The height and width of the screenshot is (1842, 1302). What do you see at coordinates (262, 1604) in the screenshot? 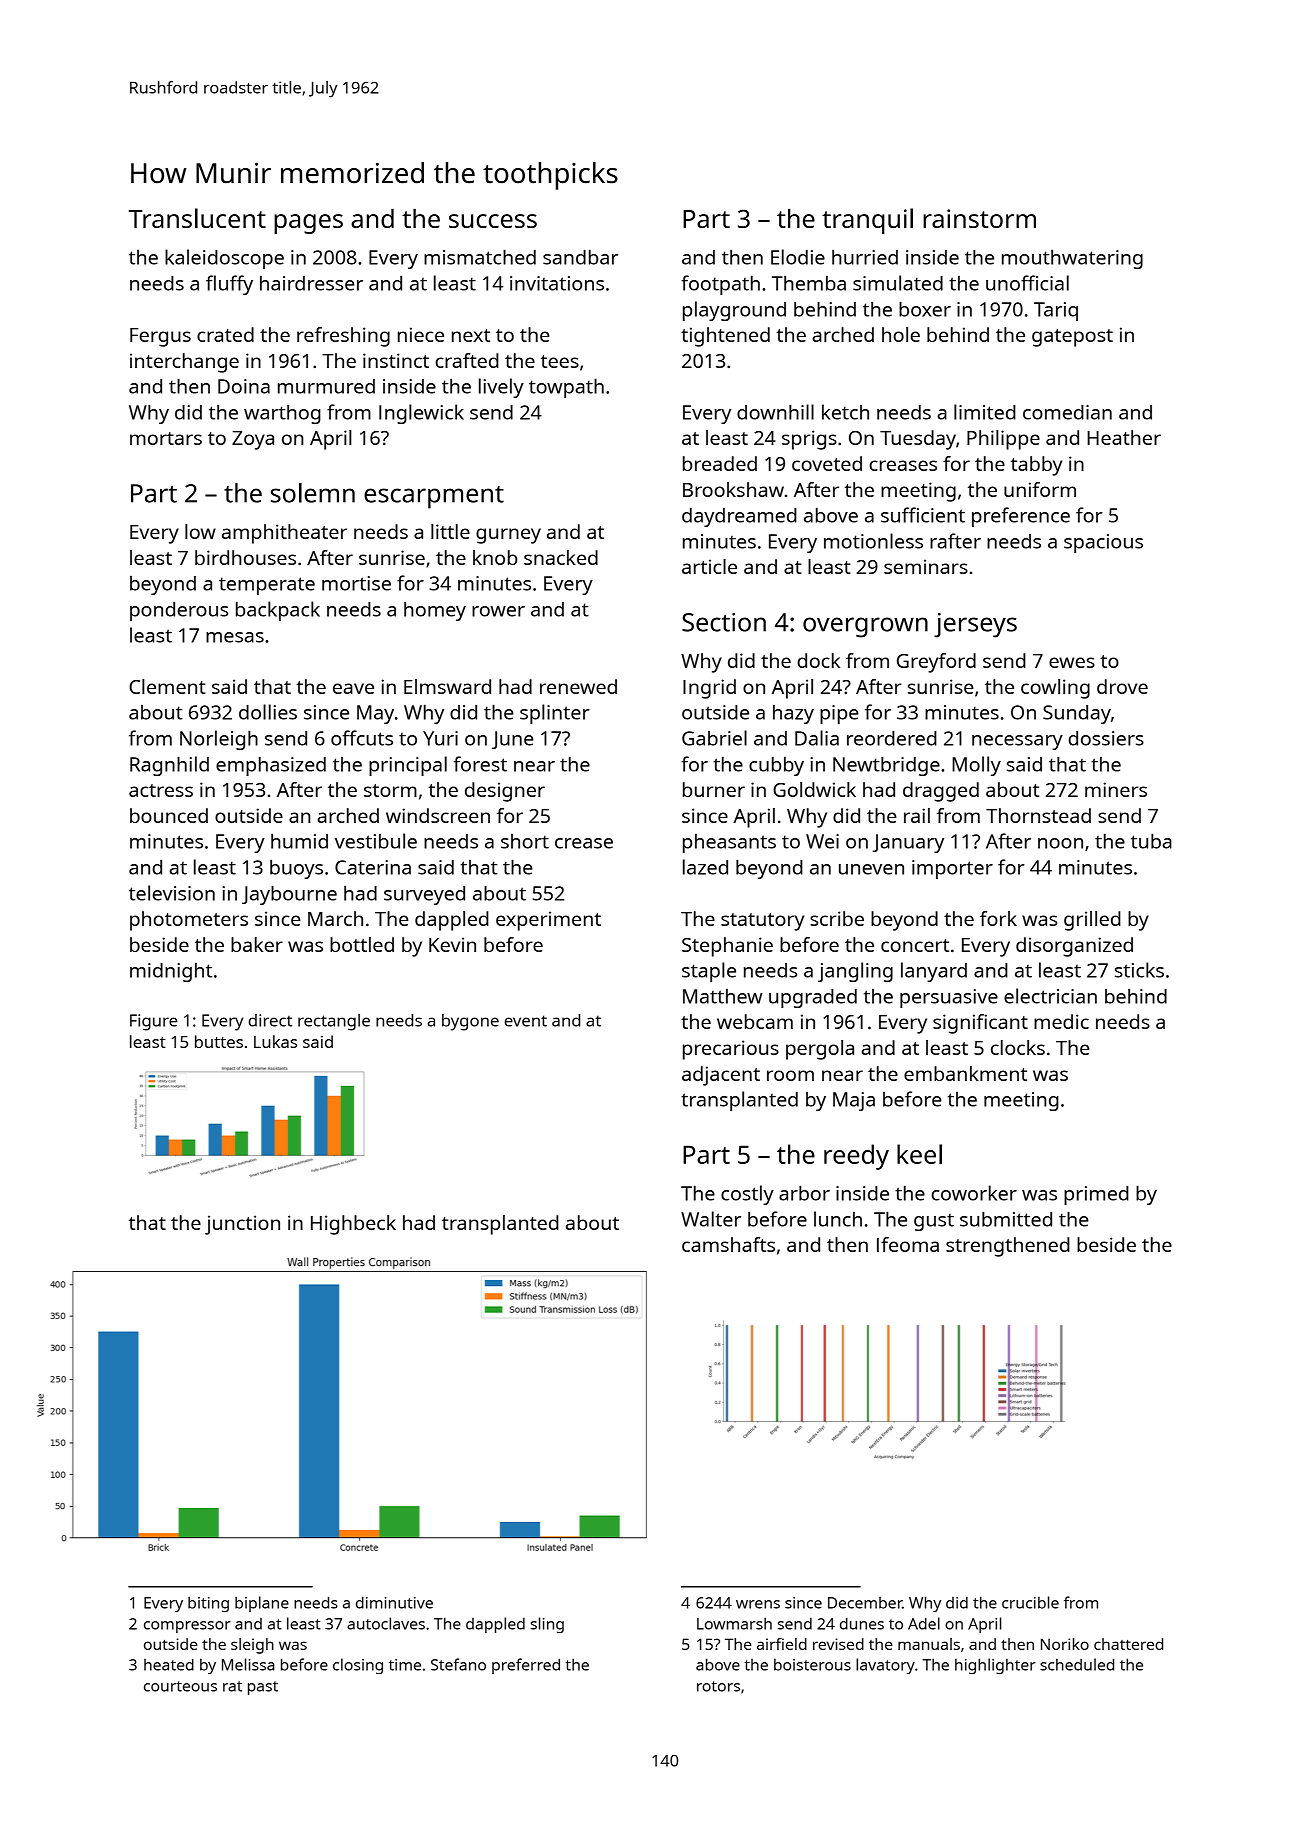
I see `biplane` at bounding box center [262, 1604].
